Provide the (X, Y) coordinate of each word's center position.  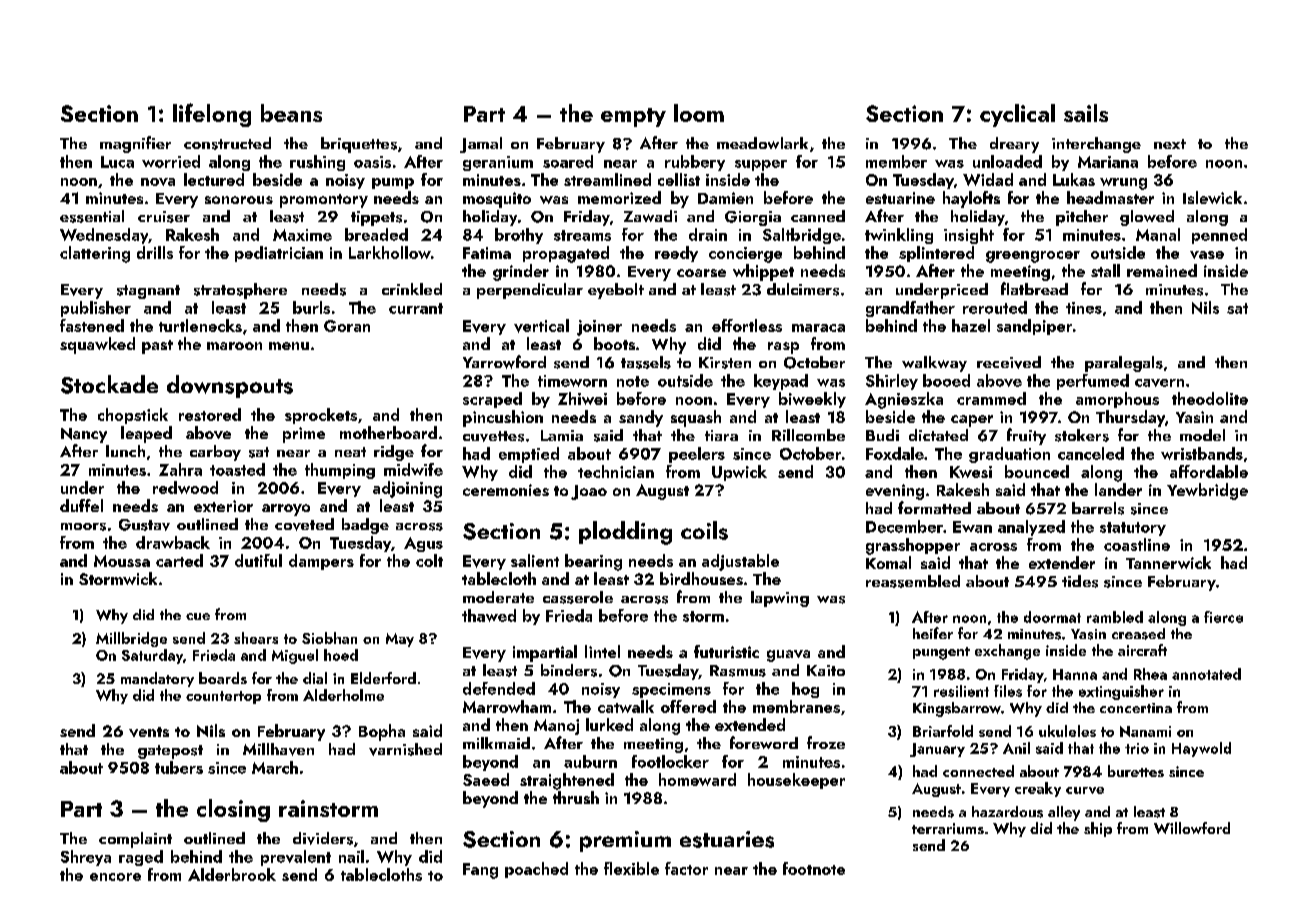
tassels (646, 362)
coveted (304, 524)
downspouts (230, 386)
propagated (566, 254)
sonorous (239, 200)
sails (1086, 113)
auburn (590, 761)
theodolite (1210, 398)
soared (568, 161)
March (275, 767)
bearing (593, 562)
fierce (1223, 617)
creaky (1038, 789)
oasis (372, 162)
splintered (936, 254)
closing (233, 810)
